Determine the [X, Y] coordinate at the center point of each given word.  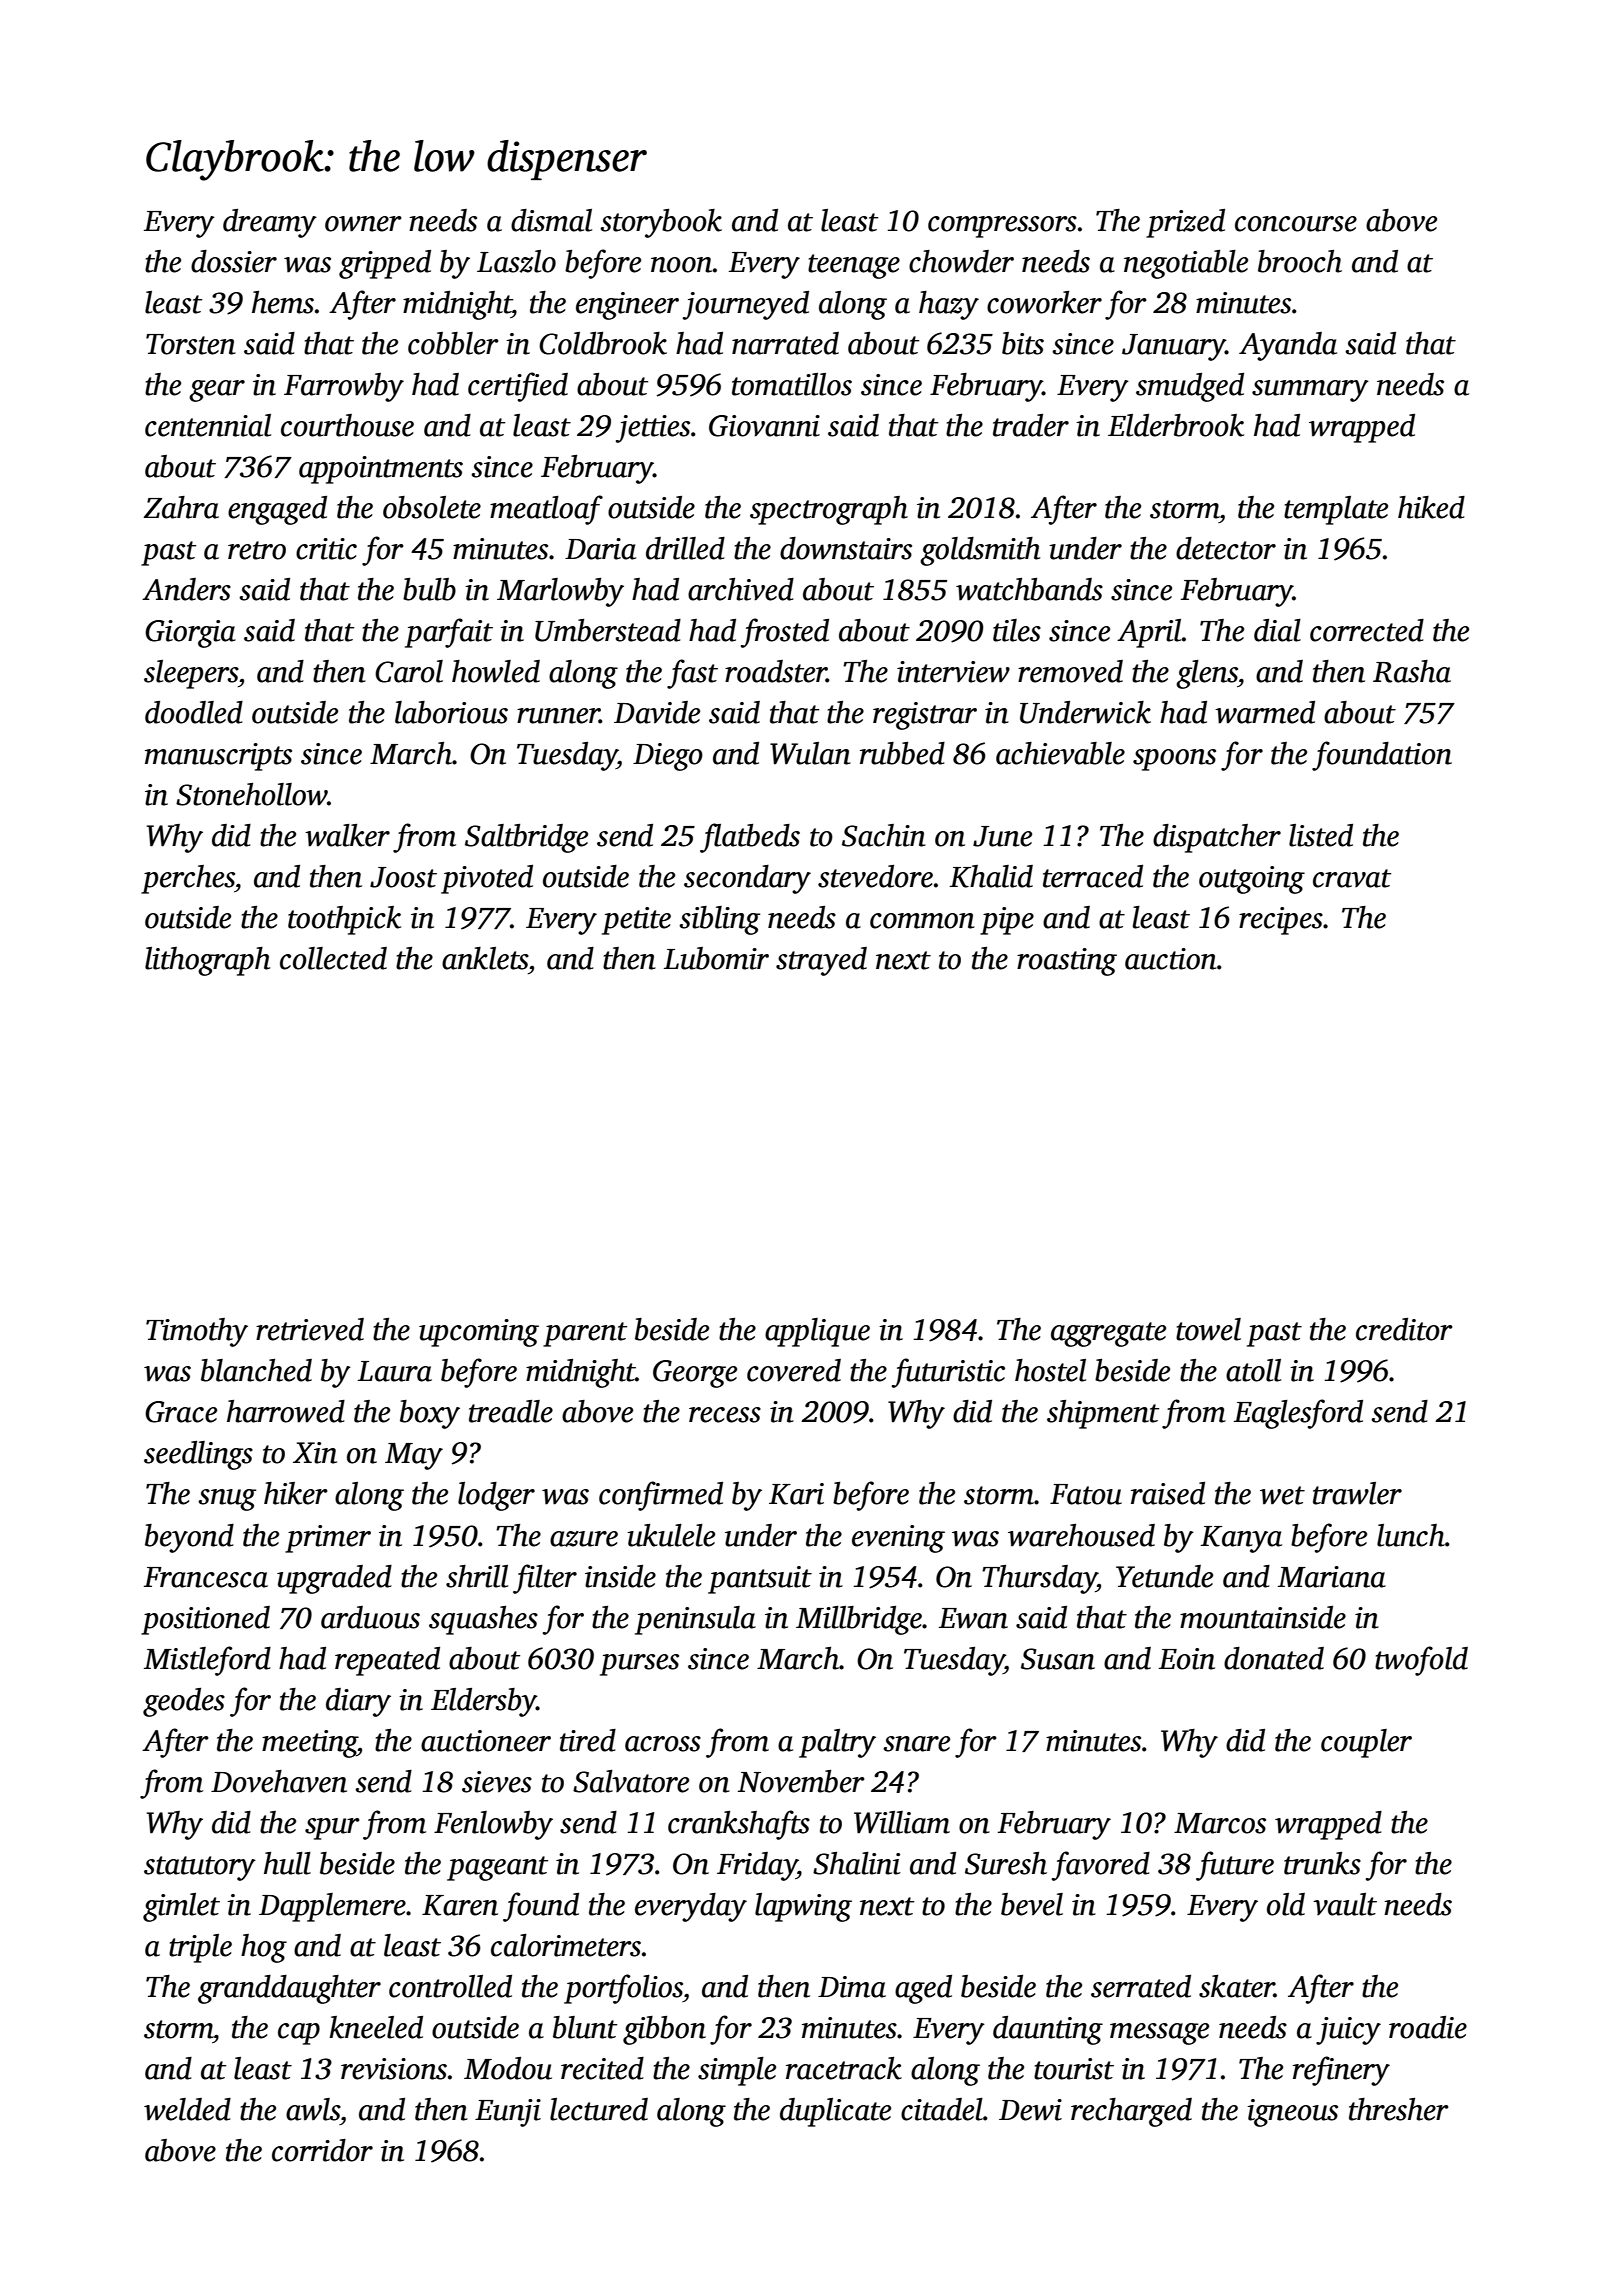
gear [217, 391]
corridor [322, 2150]
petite [636, 921]
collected [333, 958]
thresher [1399, 2109]
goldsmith [980, 551]
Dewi [1030, 2110]
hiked [1431, 507]
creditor [1404, 1329]
